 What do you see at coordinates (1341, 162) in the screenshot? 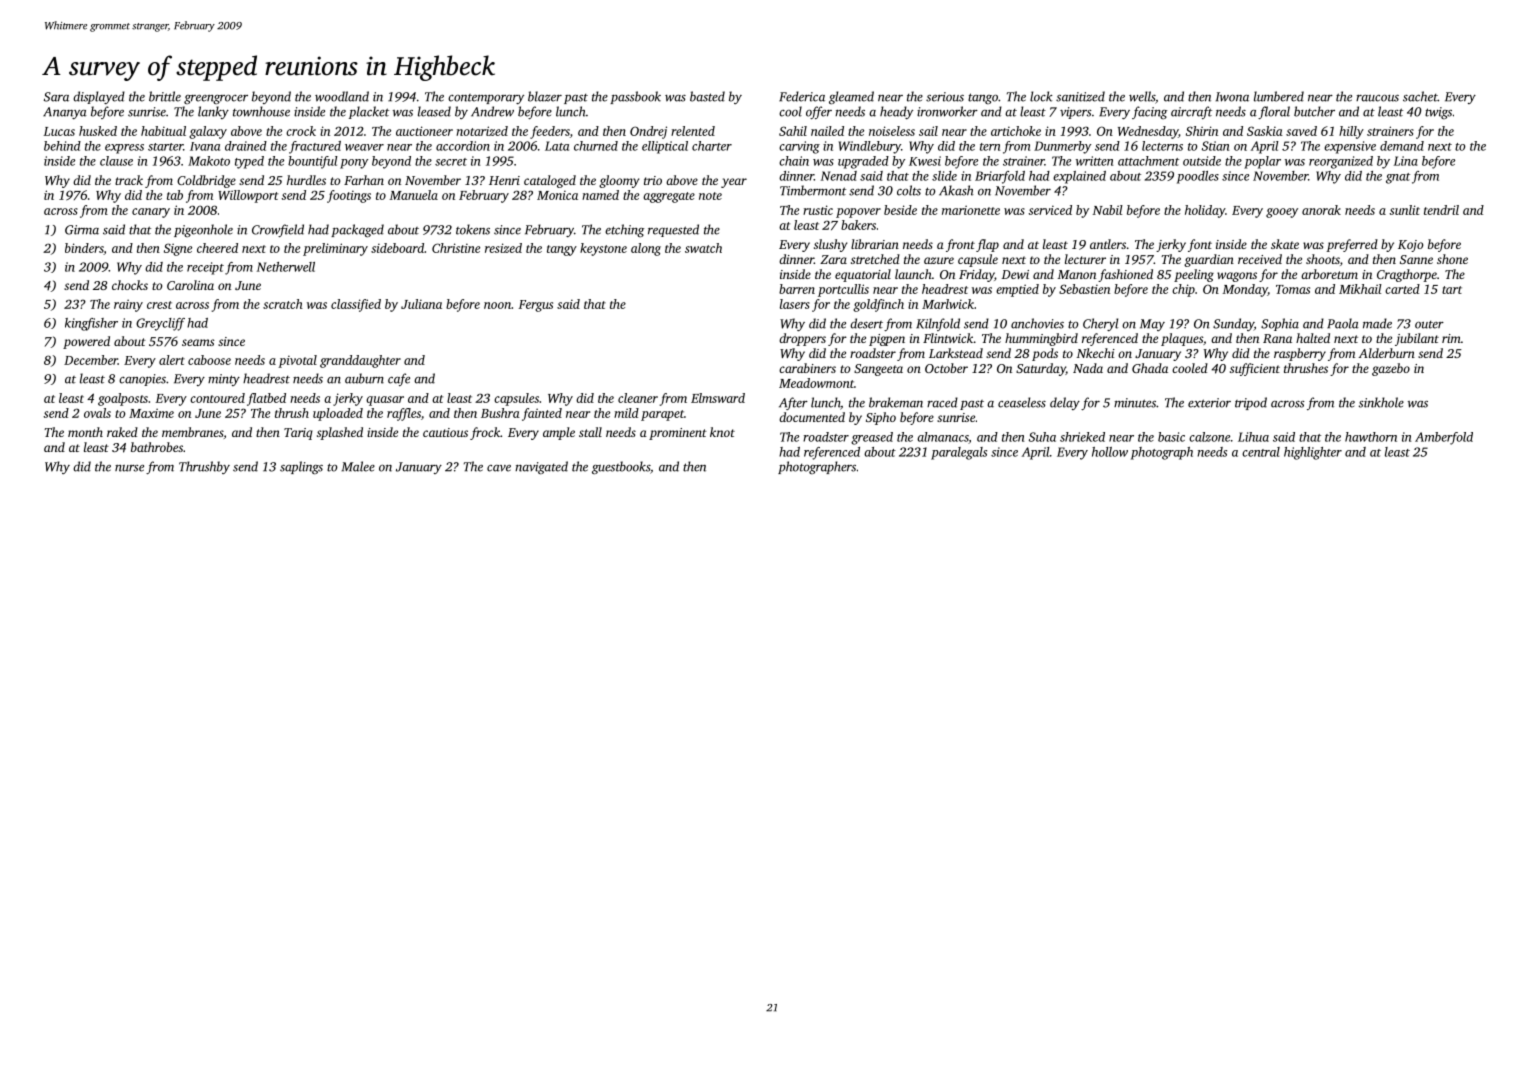
I see `reorganized` at bounding box center [1341, 162].
